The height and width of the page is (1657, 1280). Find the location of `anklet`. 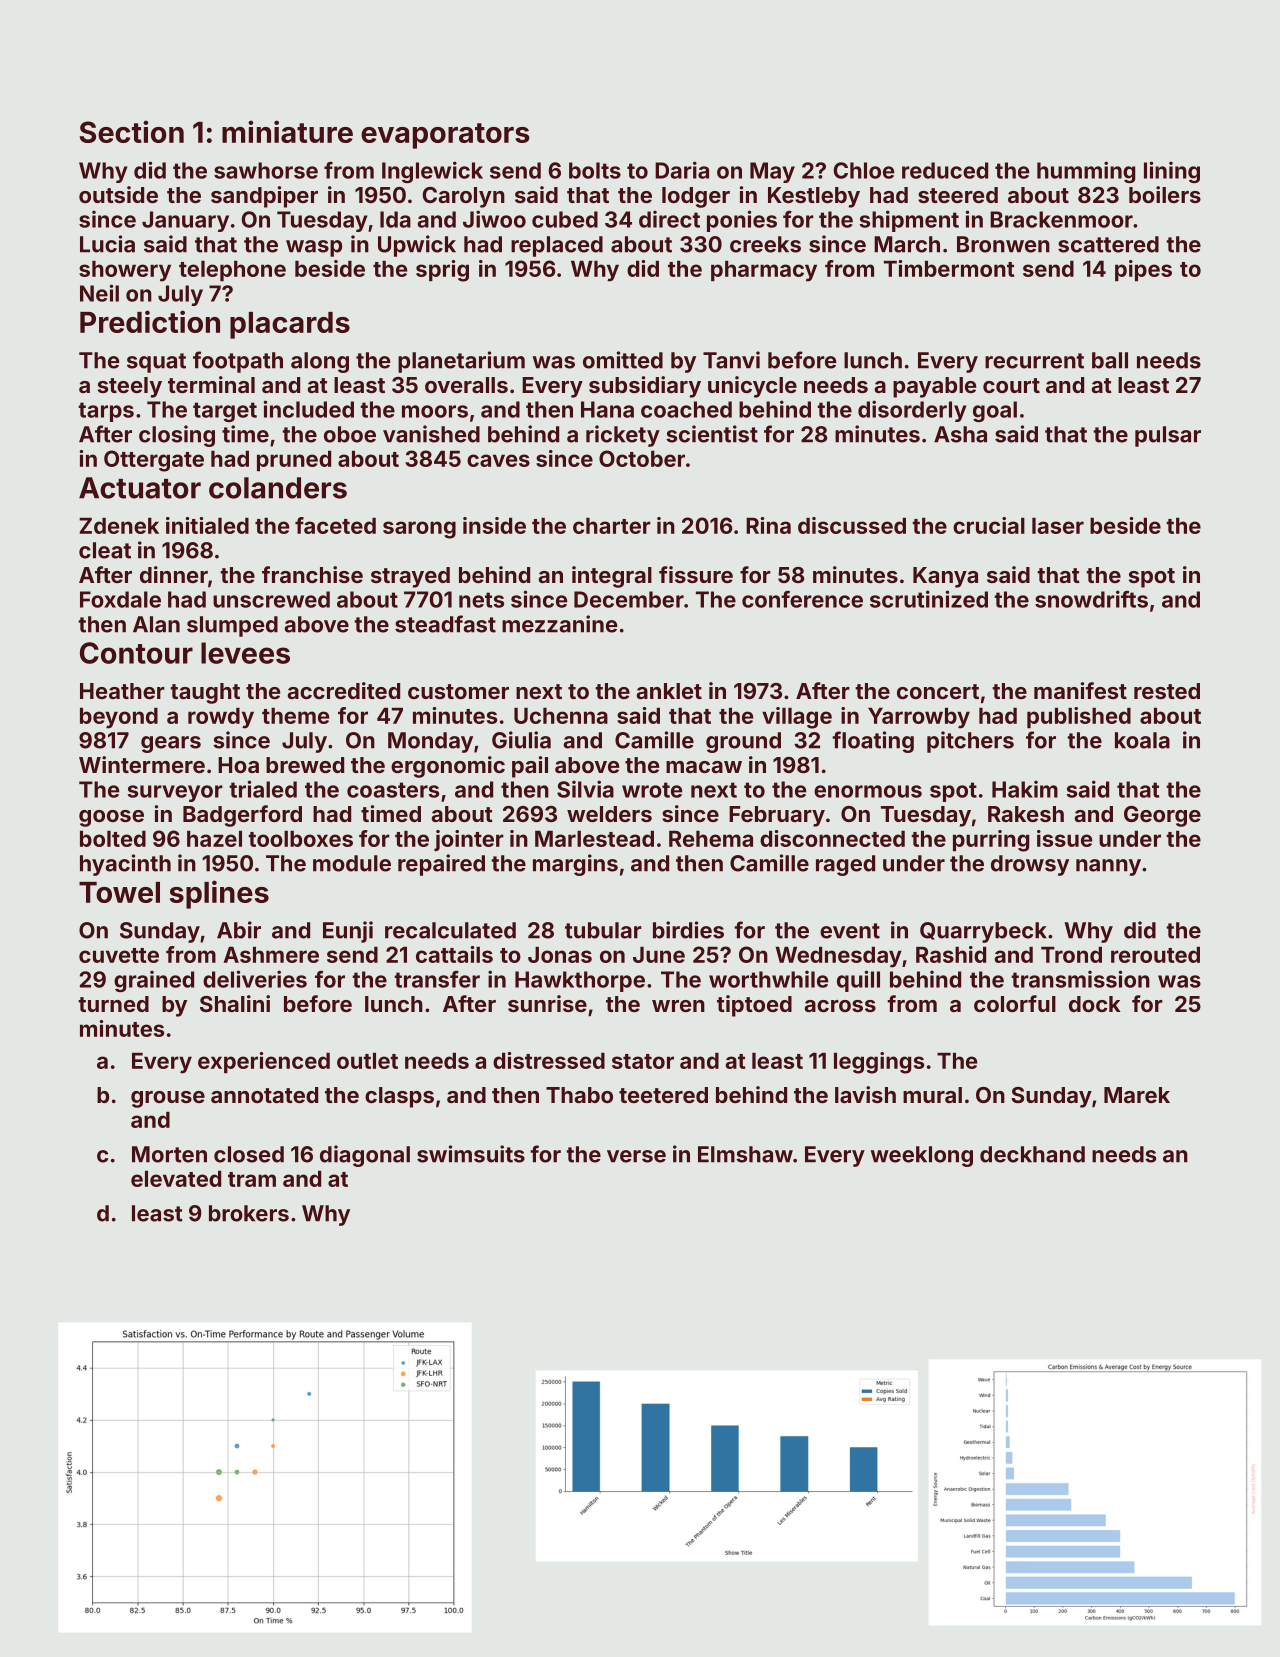

anklet is located at coordinates (669, 691).
